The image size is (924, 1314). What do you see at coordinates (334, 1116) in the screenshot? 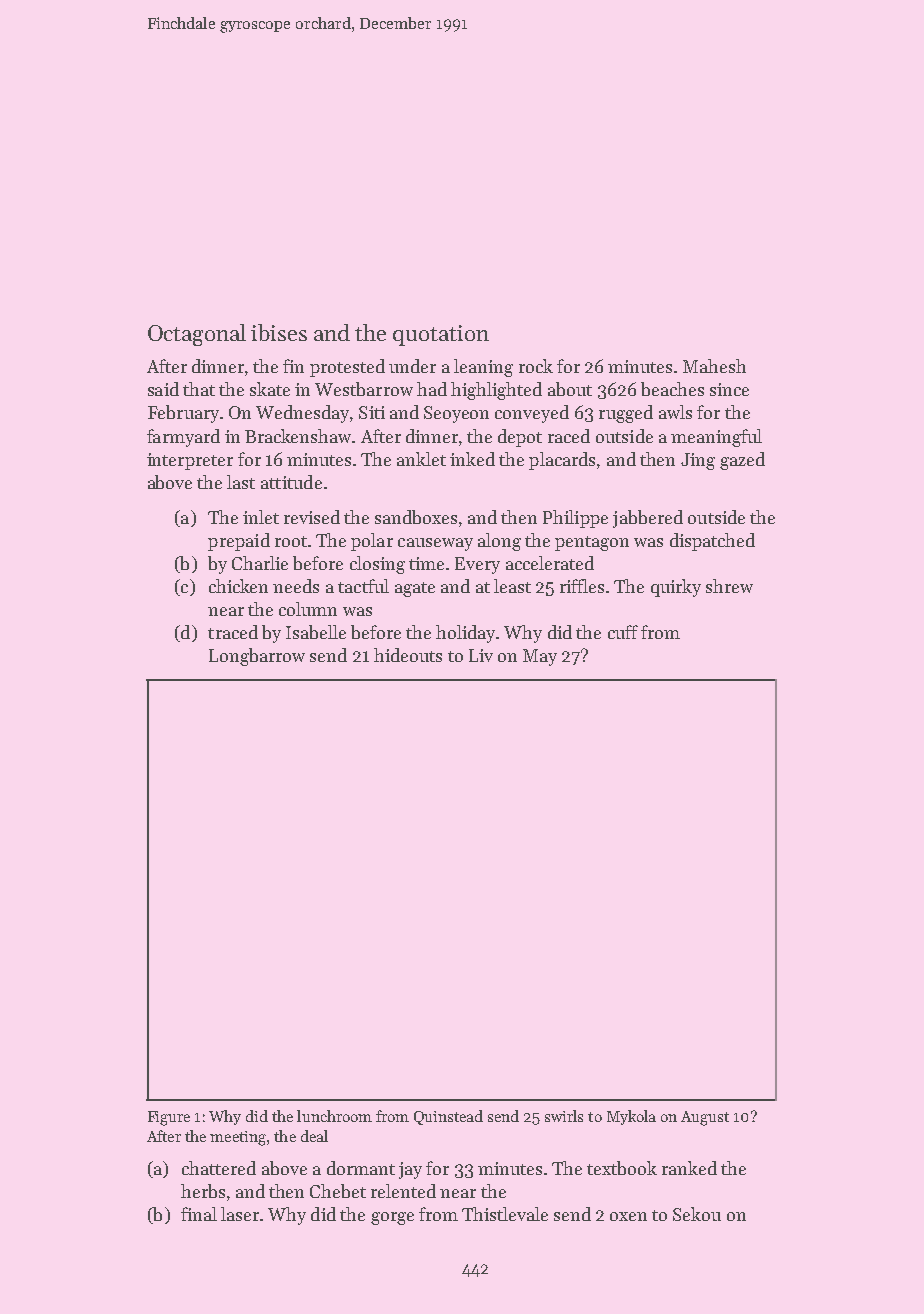
I see `lunchroom` at bounding box center [334, 1116].
